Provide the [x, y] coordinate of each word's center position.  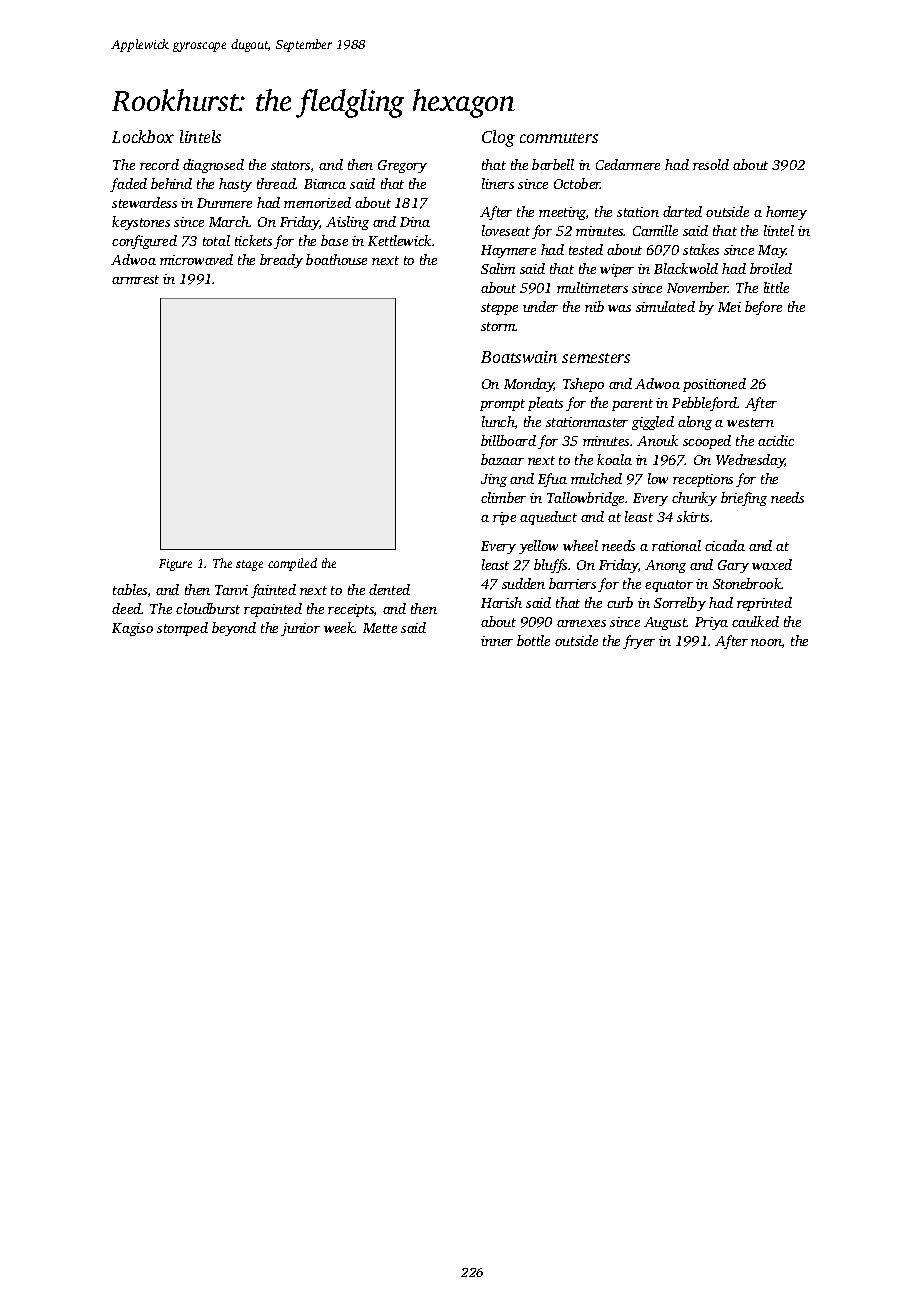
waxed [772, 564]
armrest [135, 279]
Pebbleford [705, 404]
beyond [234, 629]
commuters [559, 138]
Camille [655, 230]
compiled [292, 564]
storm [498, 326]
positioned [714, 385]
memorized [317, 202]
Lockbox [143, 136]
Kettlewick [399, 240]
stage [249, 565]
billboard [508, 440]
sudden [523, 583]
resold [711, 164]
